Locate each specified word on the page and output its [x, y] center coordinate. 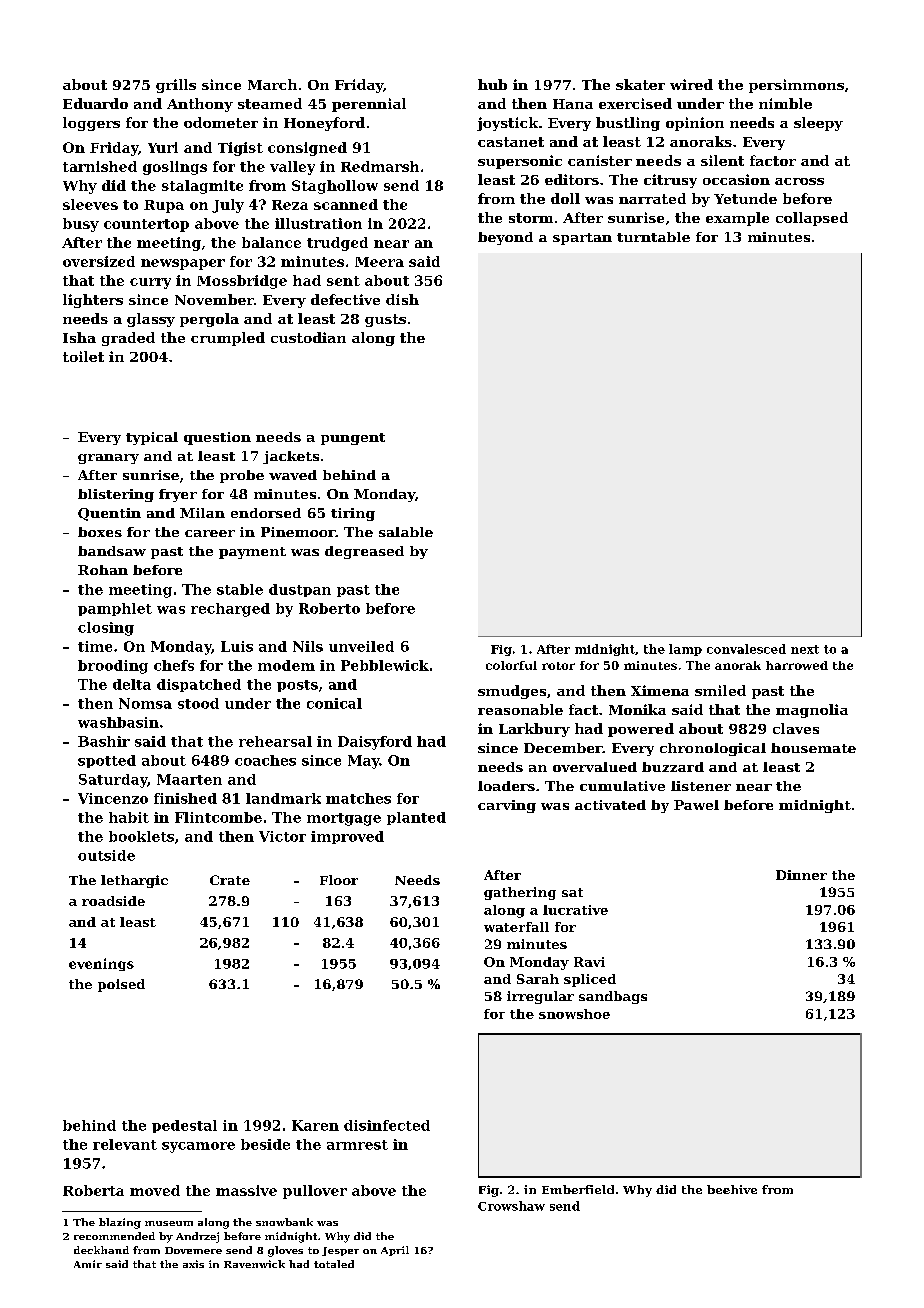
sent [343, 281]
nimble [785, 103]
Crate [230, 880]
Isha [79, 337]
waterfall [516, 927]
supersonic [520, 162]
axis [193, 1264]
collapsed [812, 219]
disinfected [387, 1125]
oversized [99, 261]
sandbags [613, 997]
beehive [732, 1189]
